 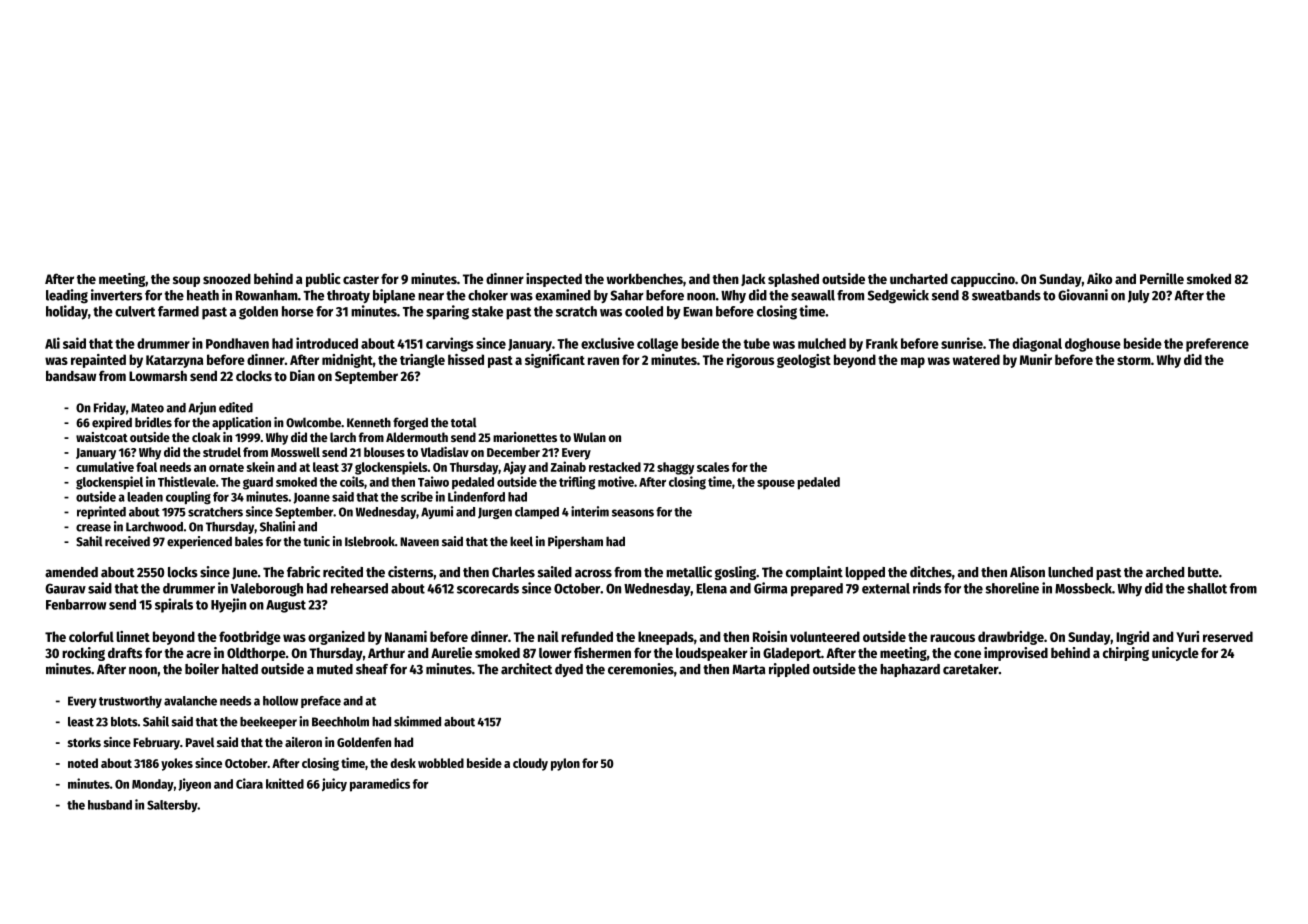 What do you see at coordinates (334, 785) in the document?
I see `juicy` at bounding box center [334, 785].
